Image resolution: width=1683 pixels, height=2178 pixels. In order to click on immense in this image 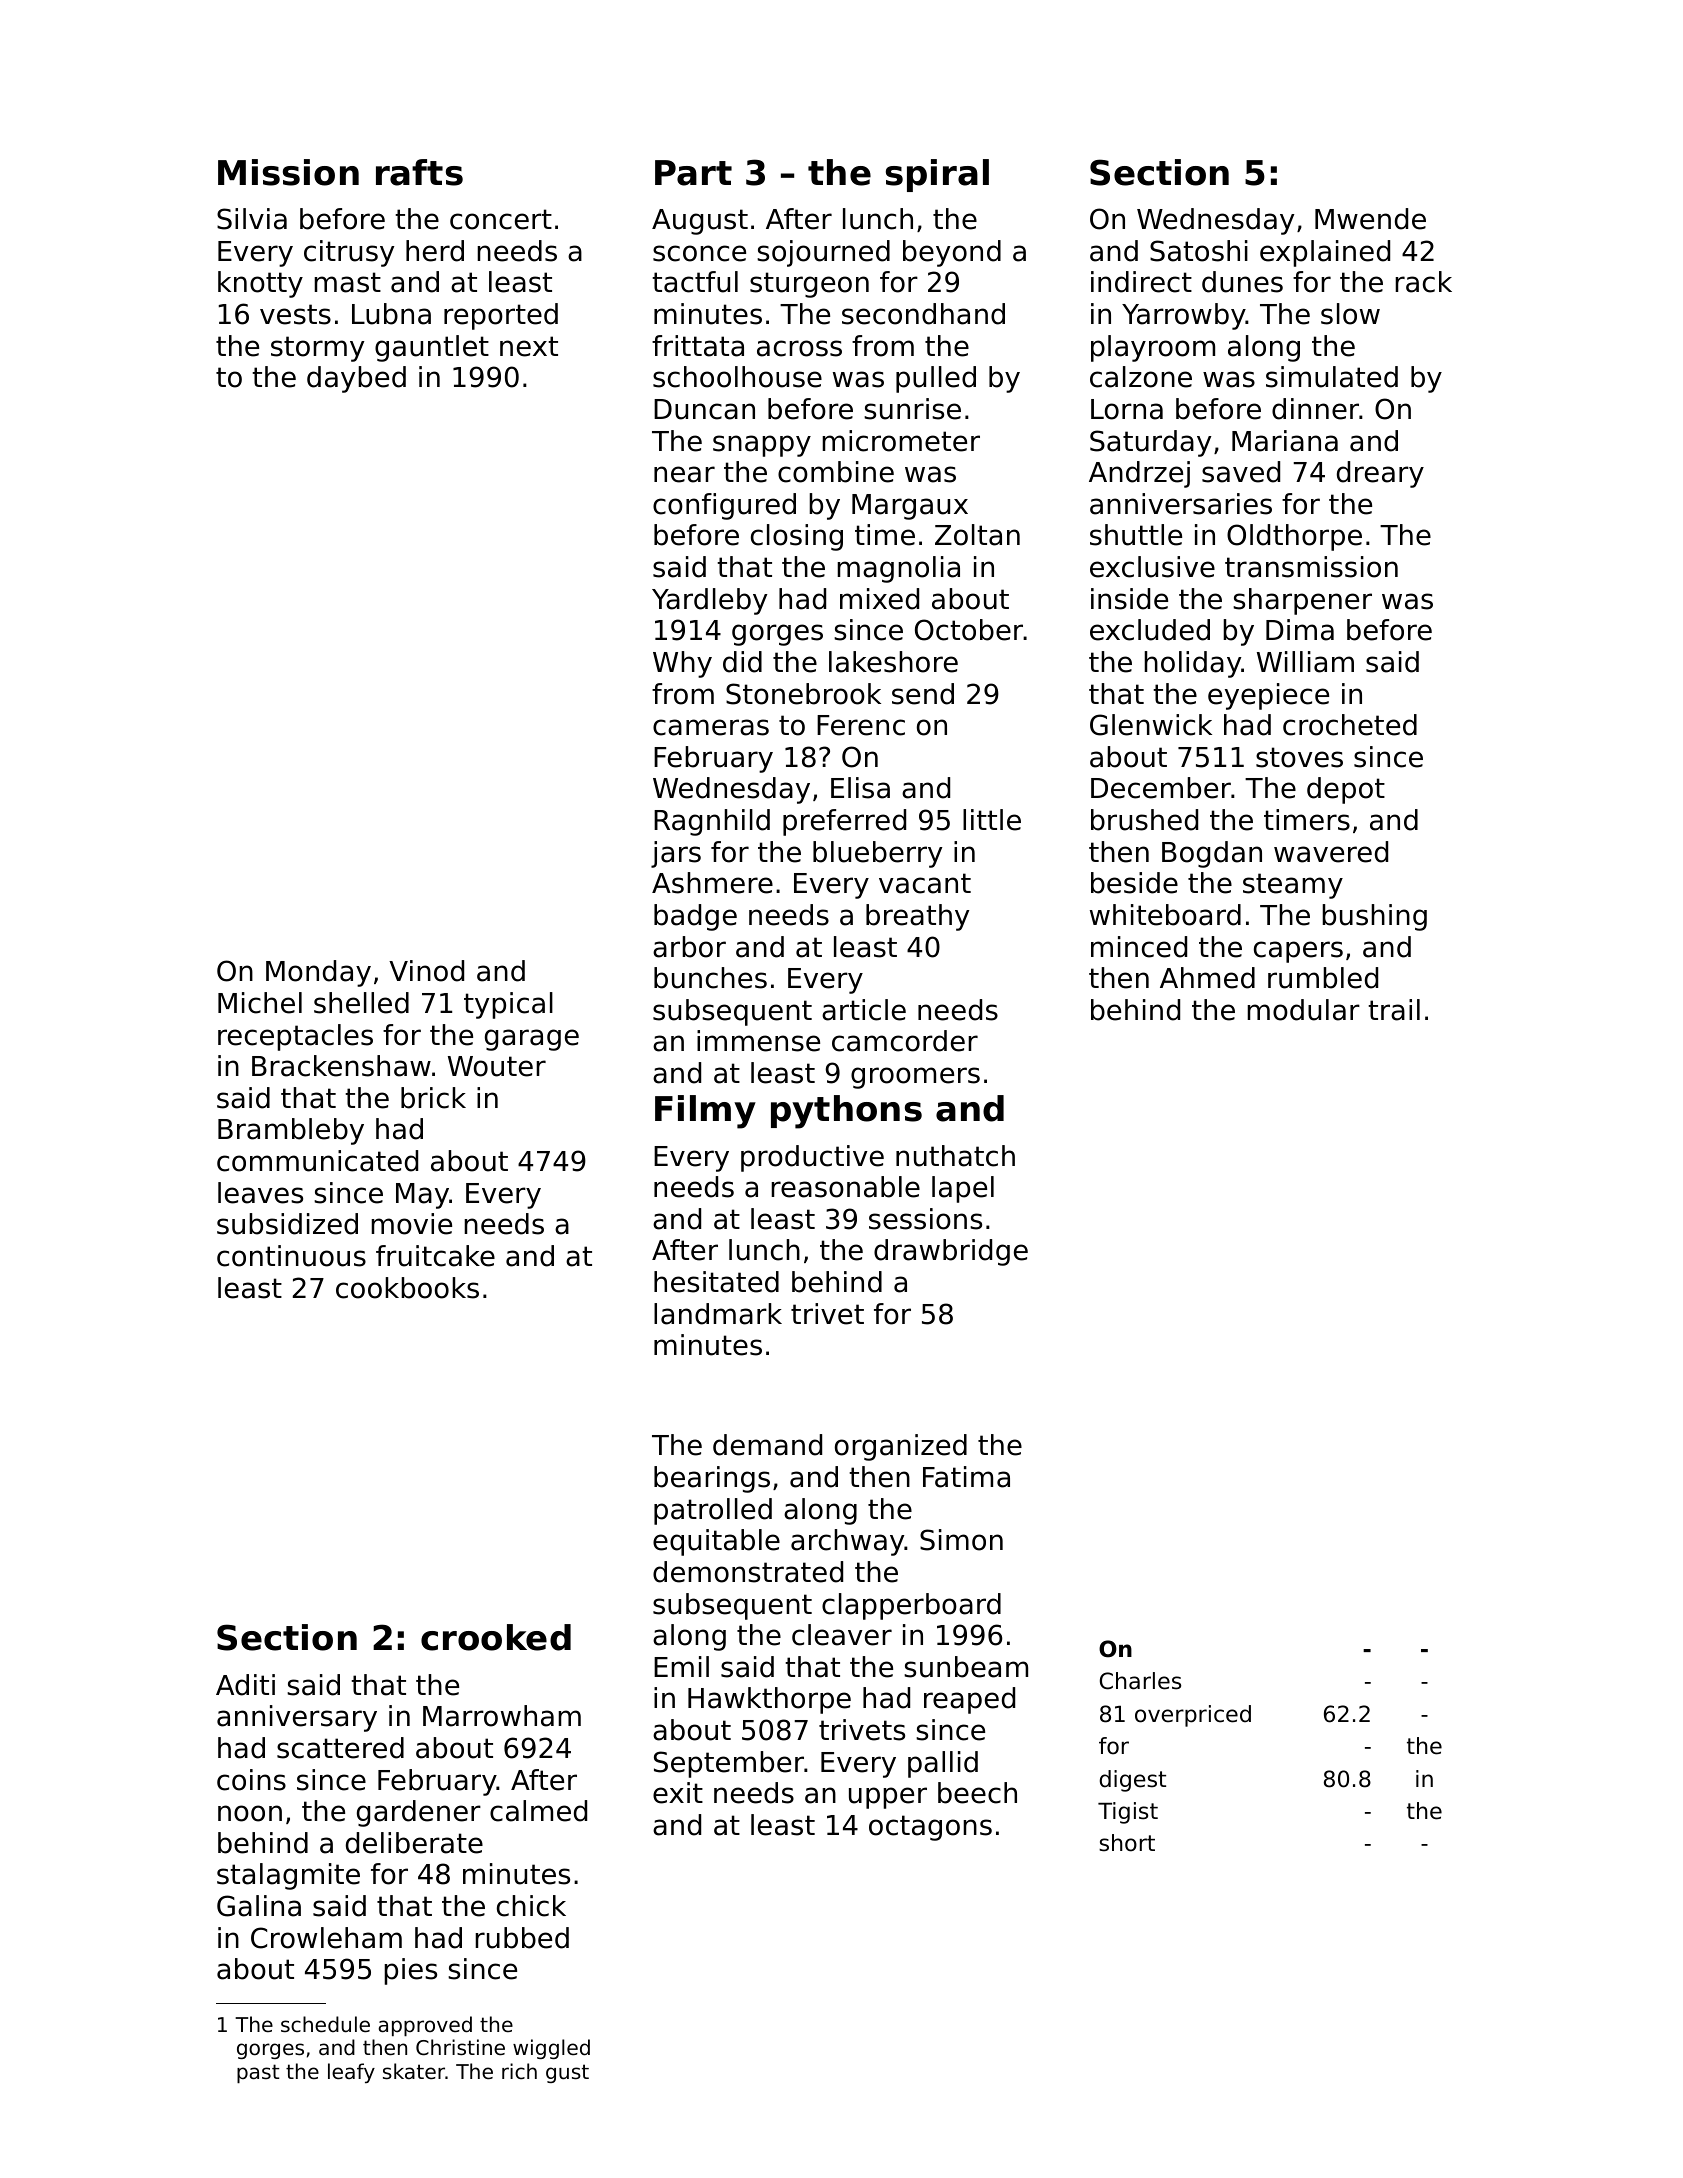, I will do `click(758, 1041)`.
